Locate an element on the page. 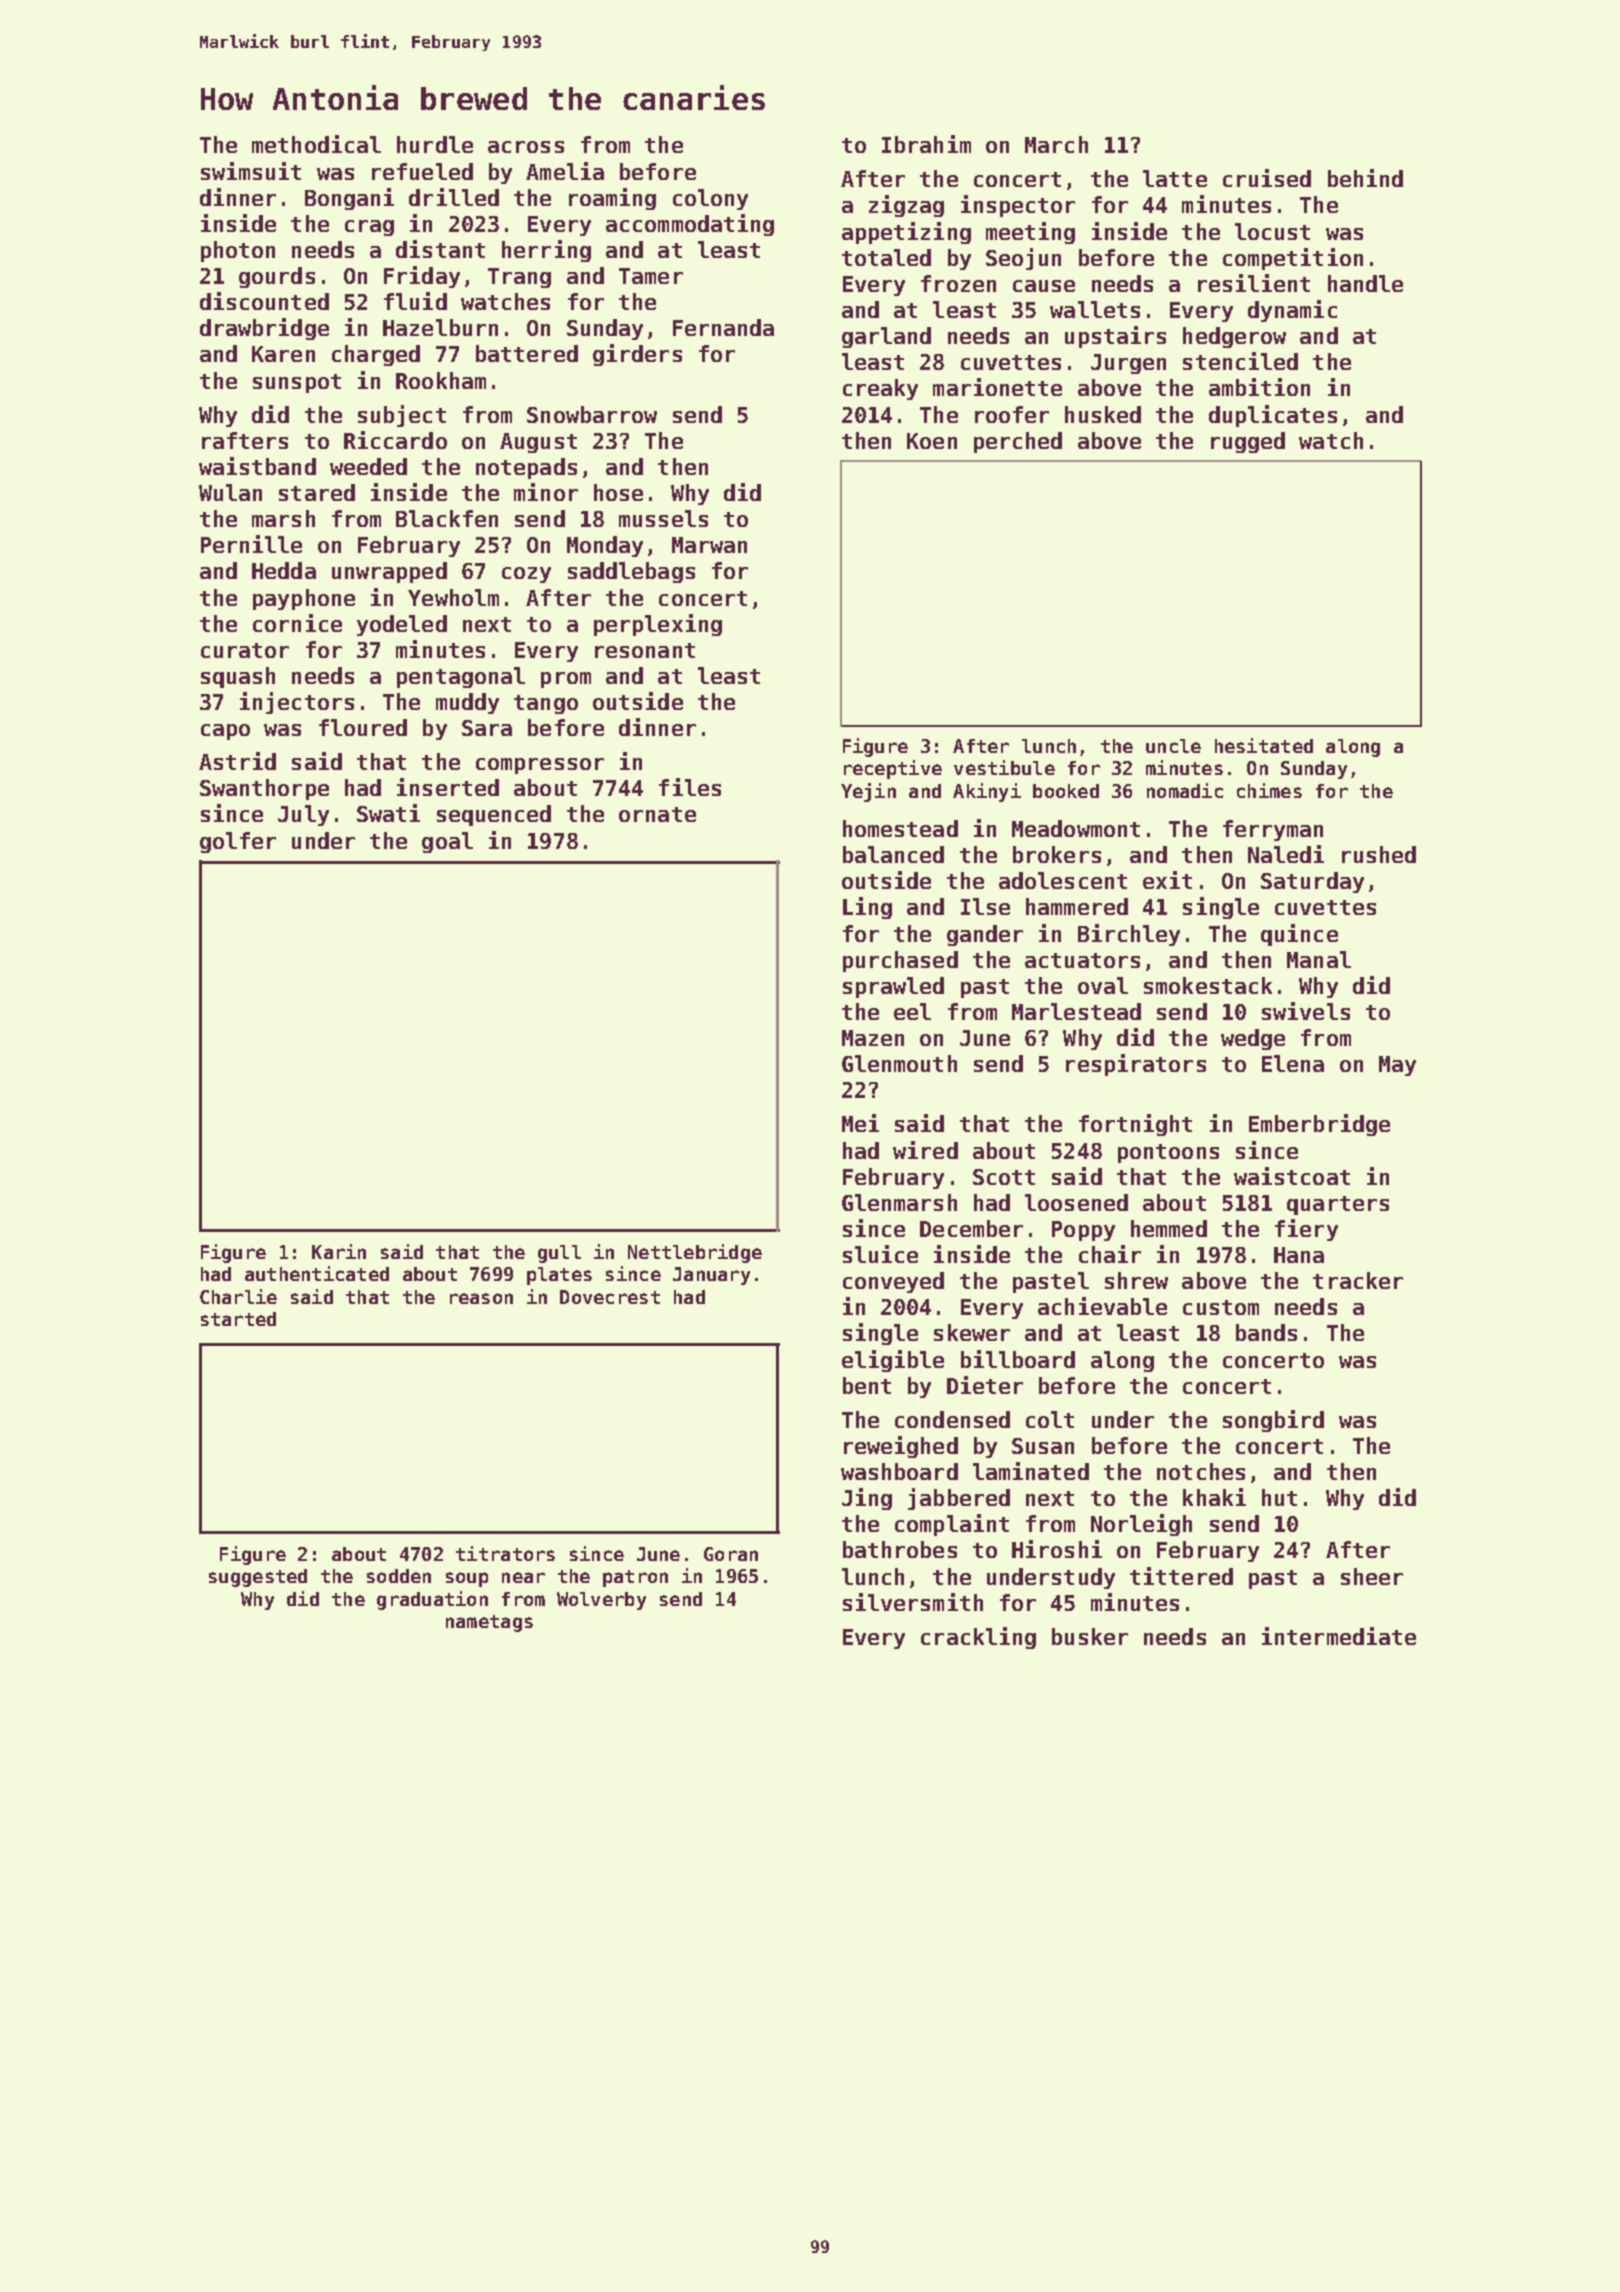  golfer is located at coordinates (238, 842).
